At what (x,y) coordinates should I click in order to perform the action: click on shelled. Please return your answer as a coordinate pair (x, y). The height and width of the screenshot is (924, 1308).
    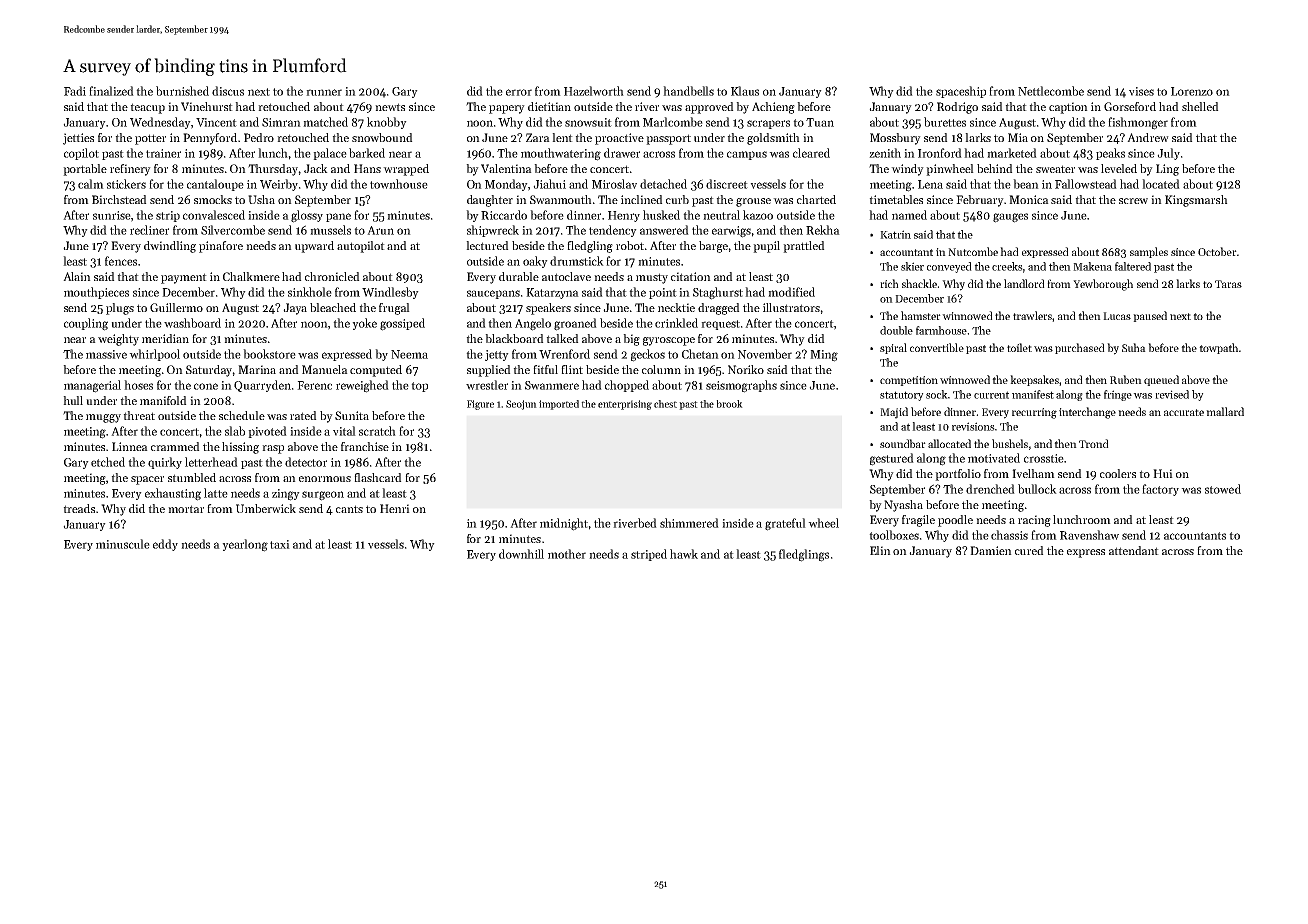
    Looking at the image, I should click on (1200, 106).
